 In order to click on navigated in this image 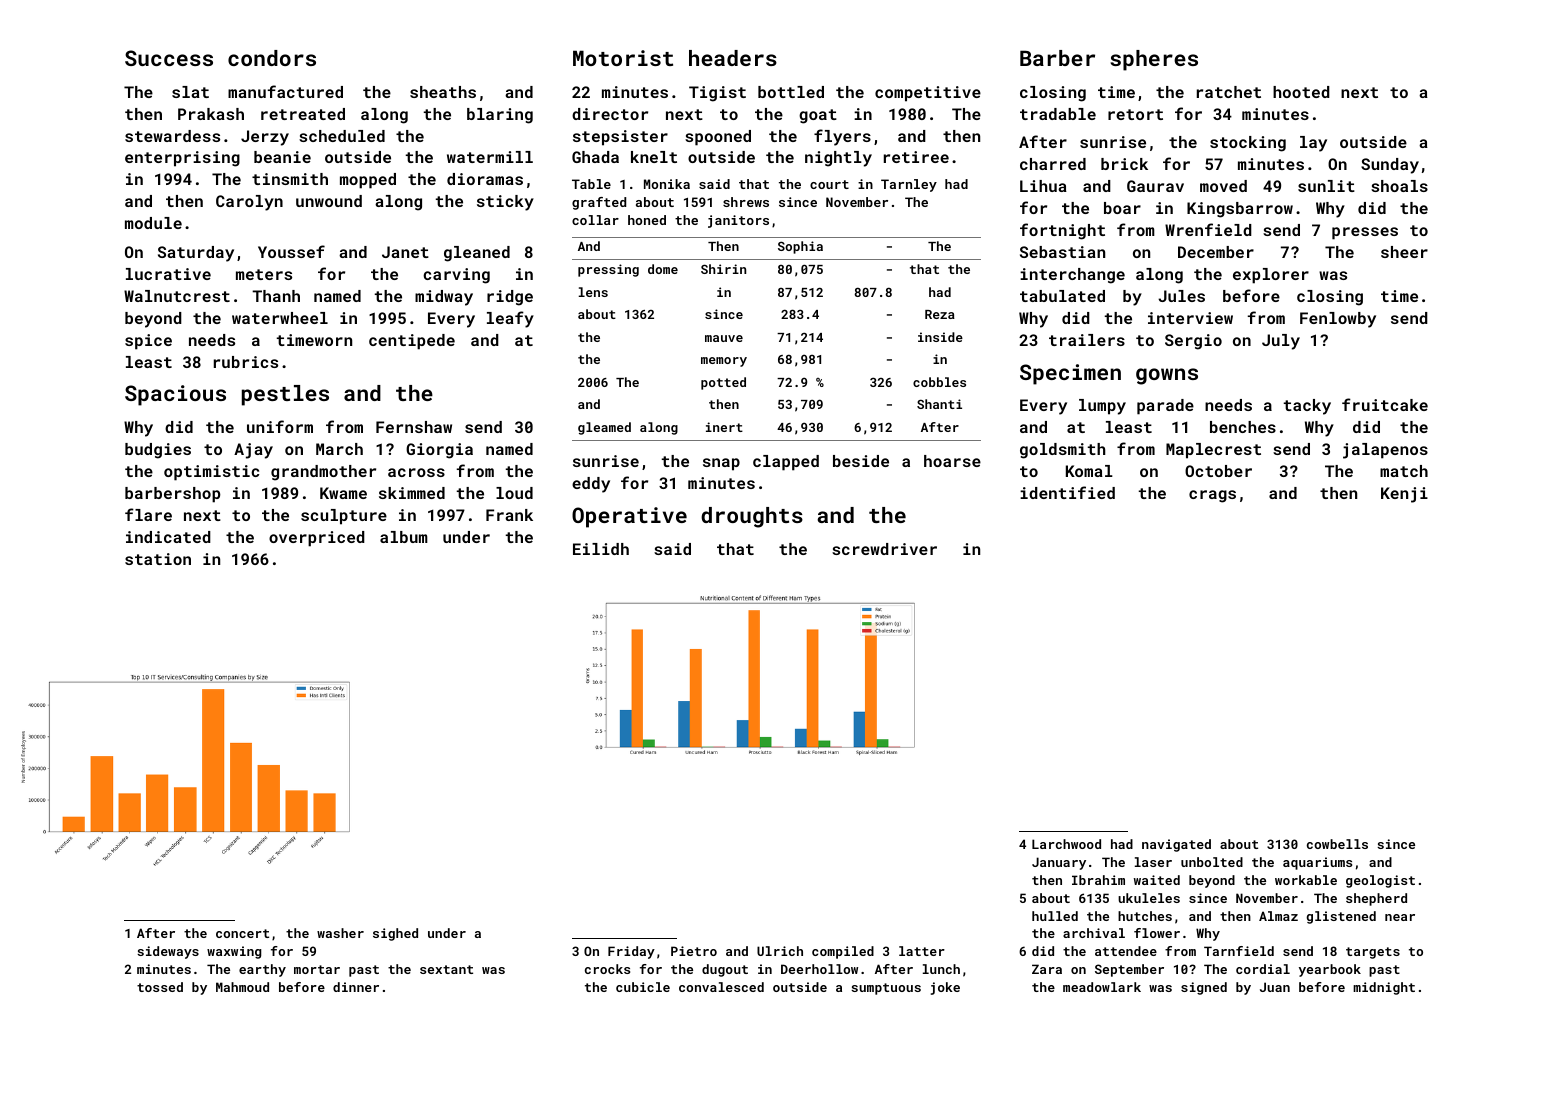, I will do `click(1176, 845)`.
